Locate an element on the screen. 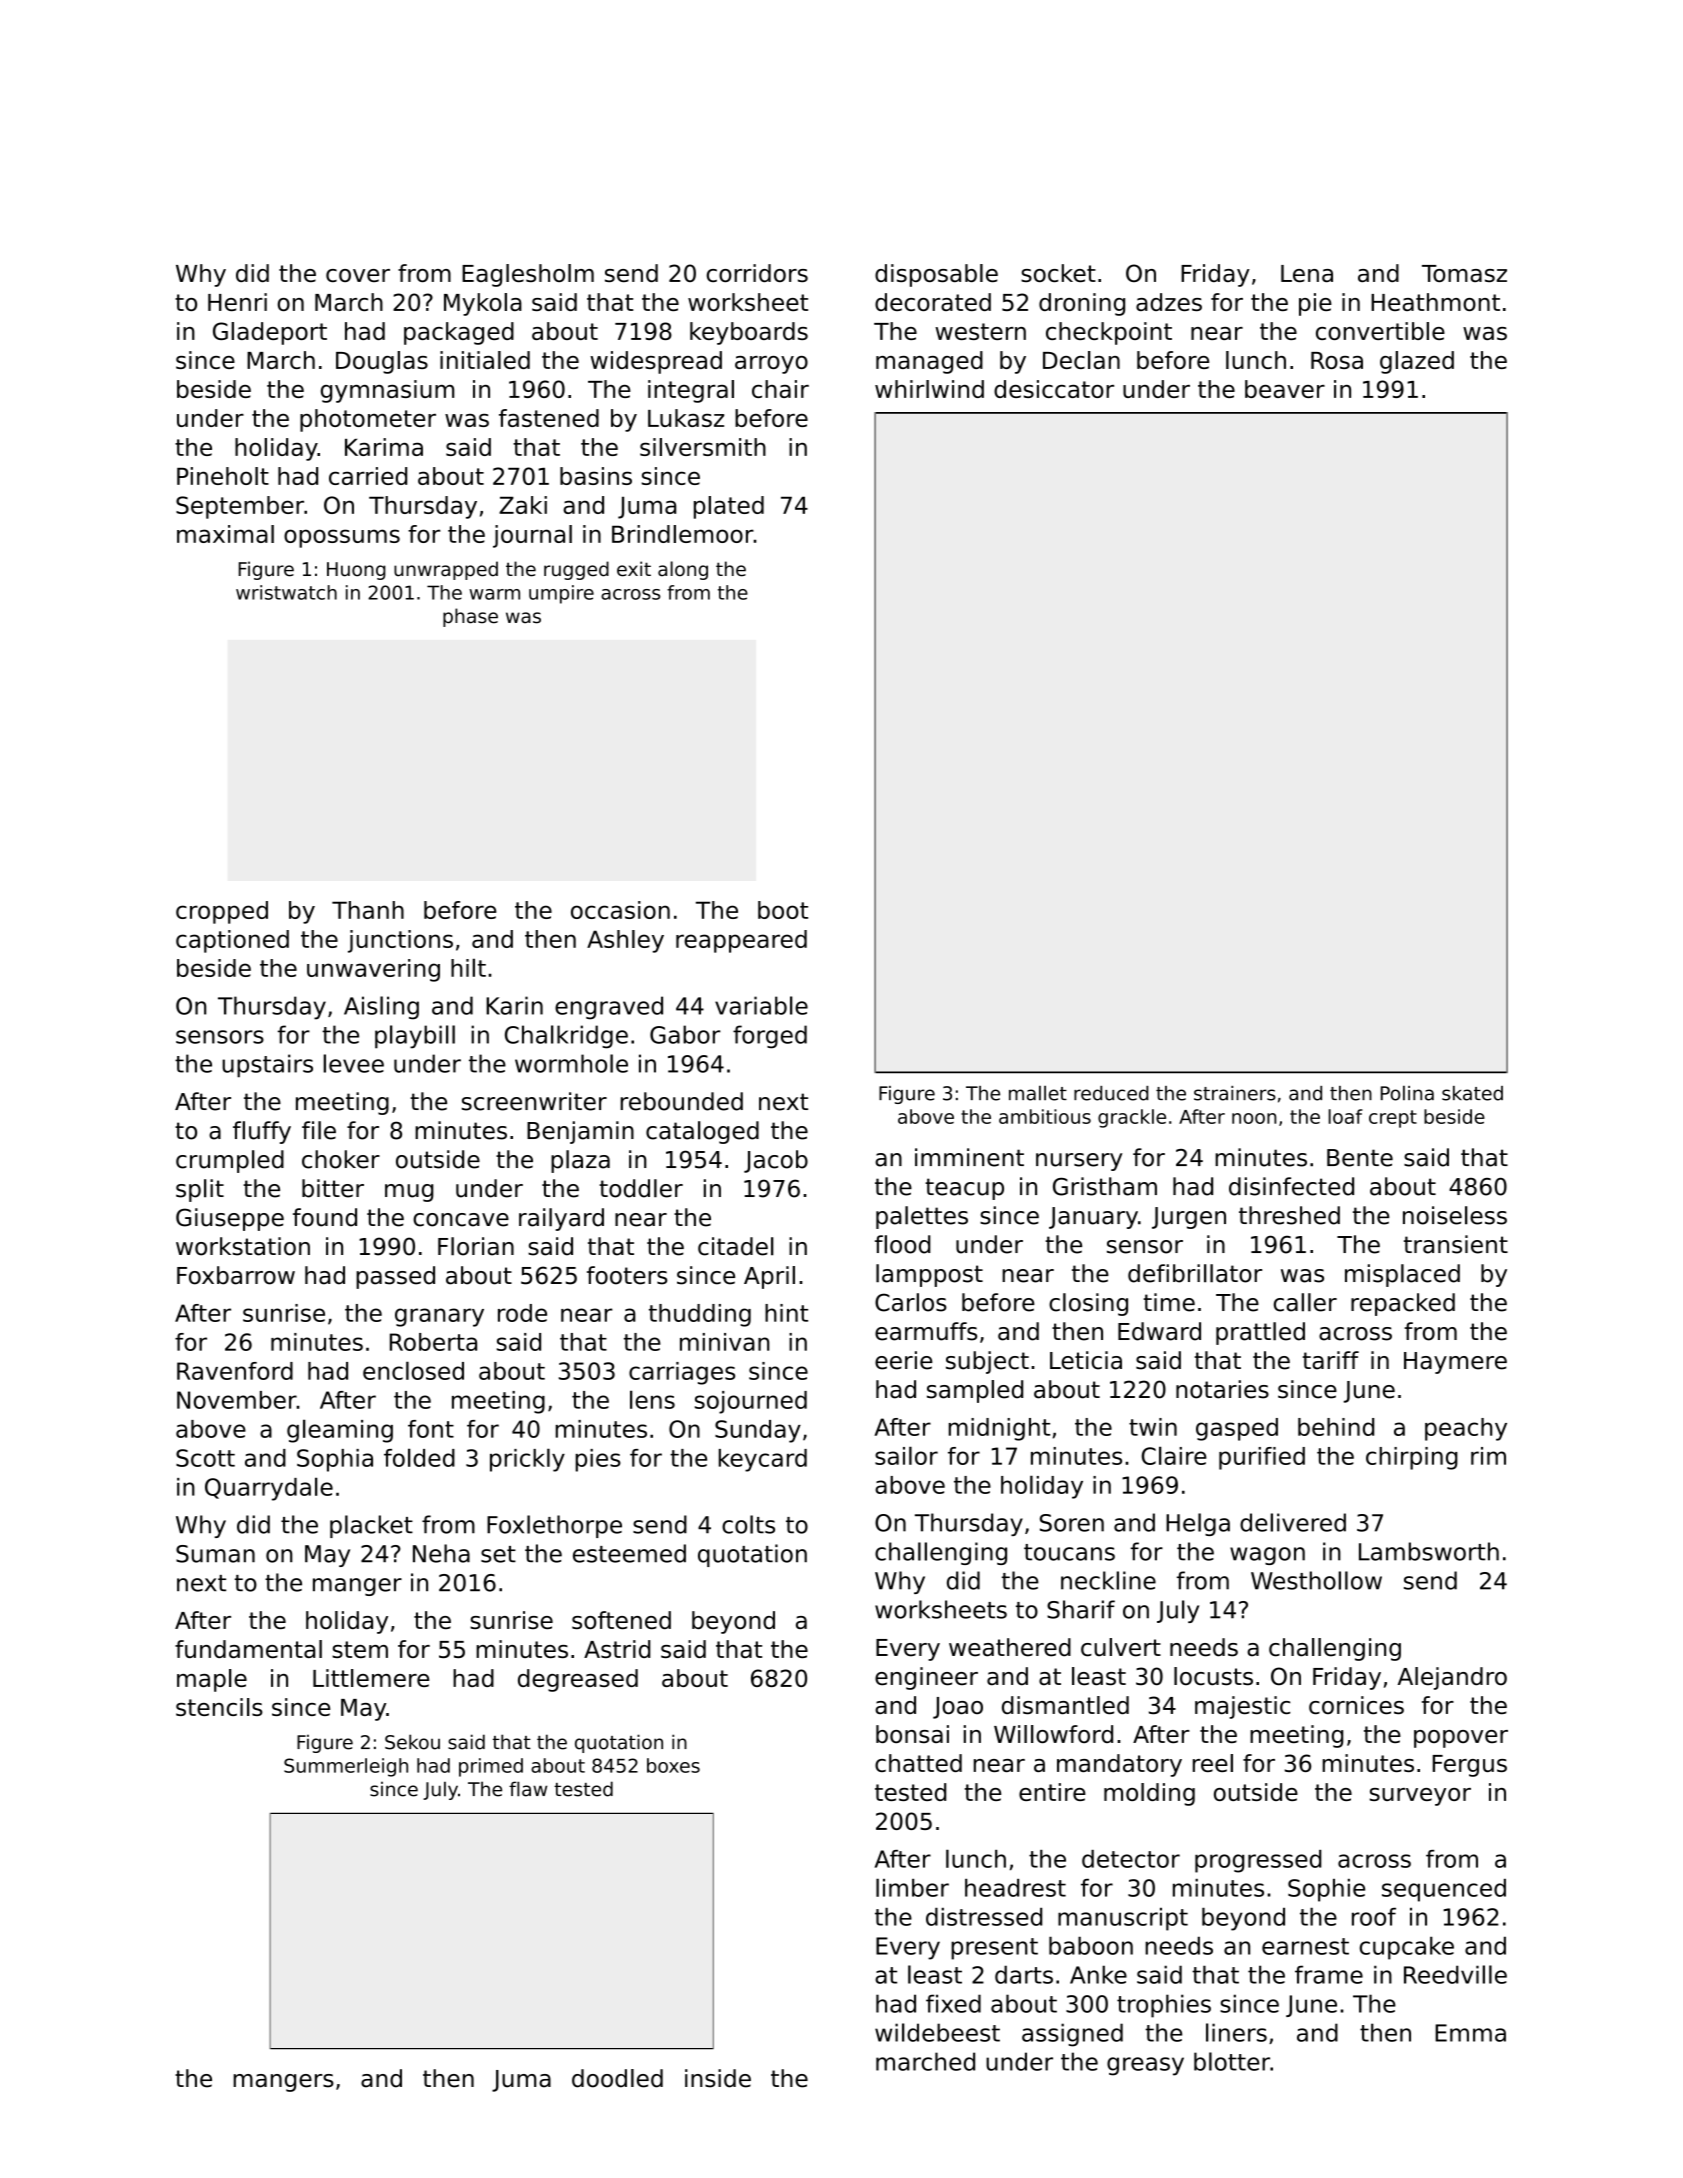  Lena is located at coordinates (1307, 273).
